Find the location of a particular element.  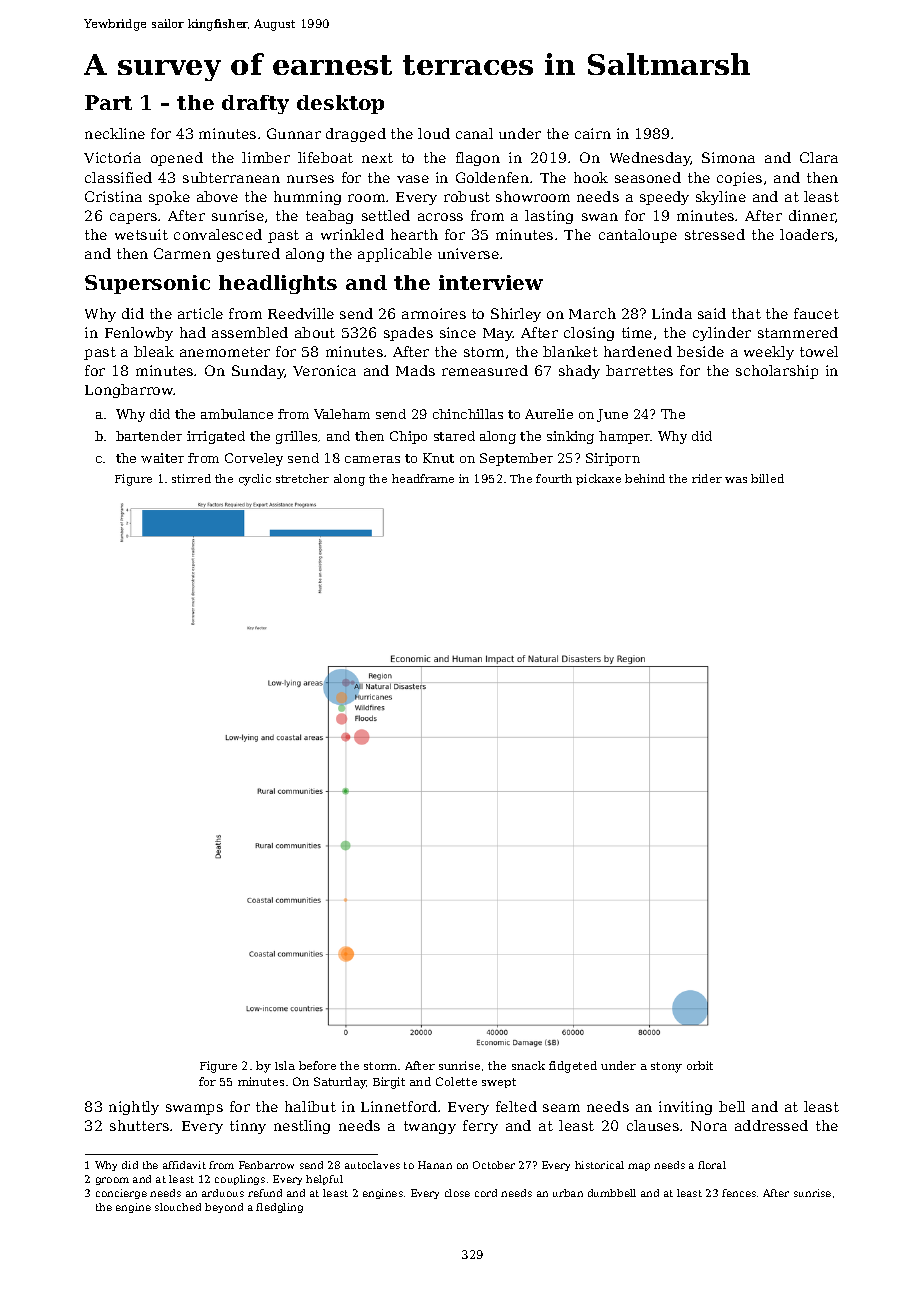

rider is located at coordinates (707, 478).
